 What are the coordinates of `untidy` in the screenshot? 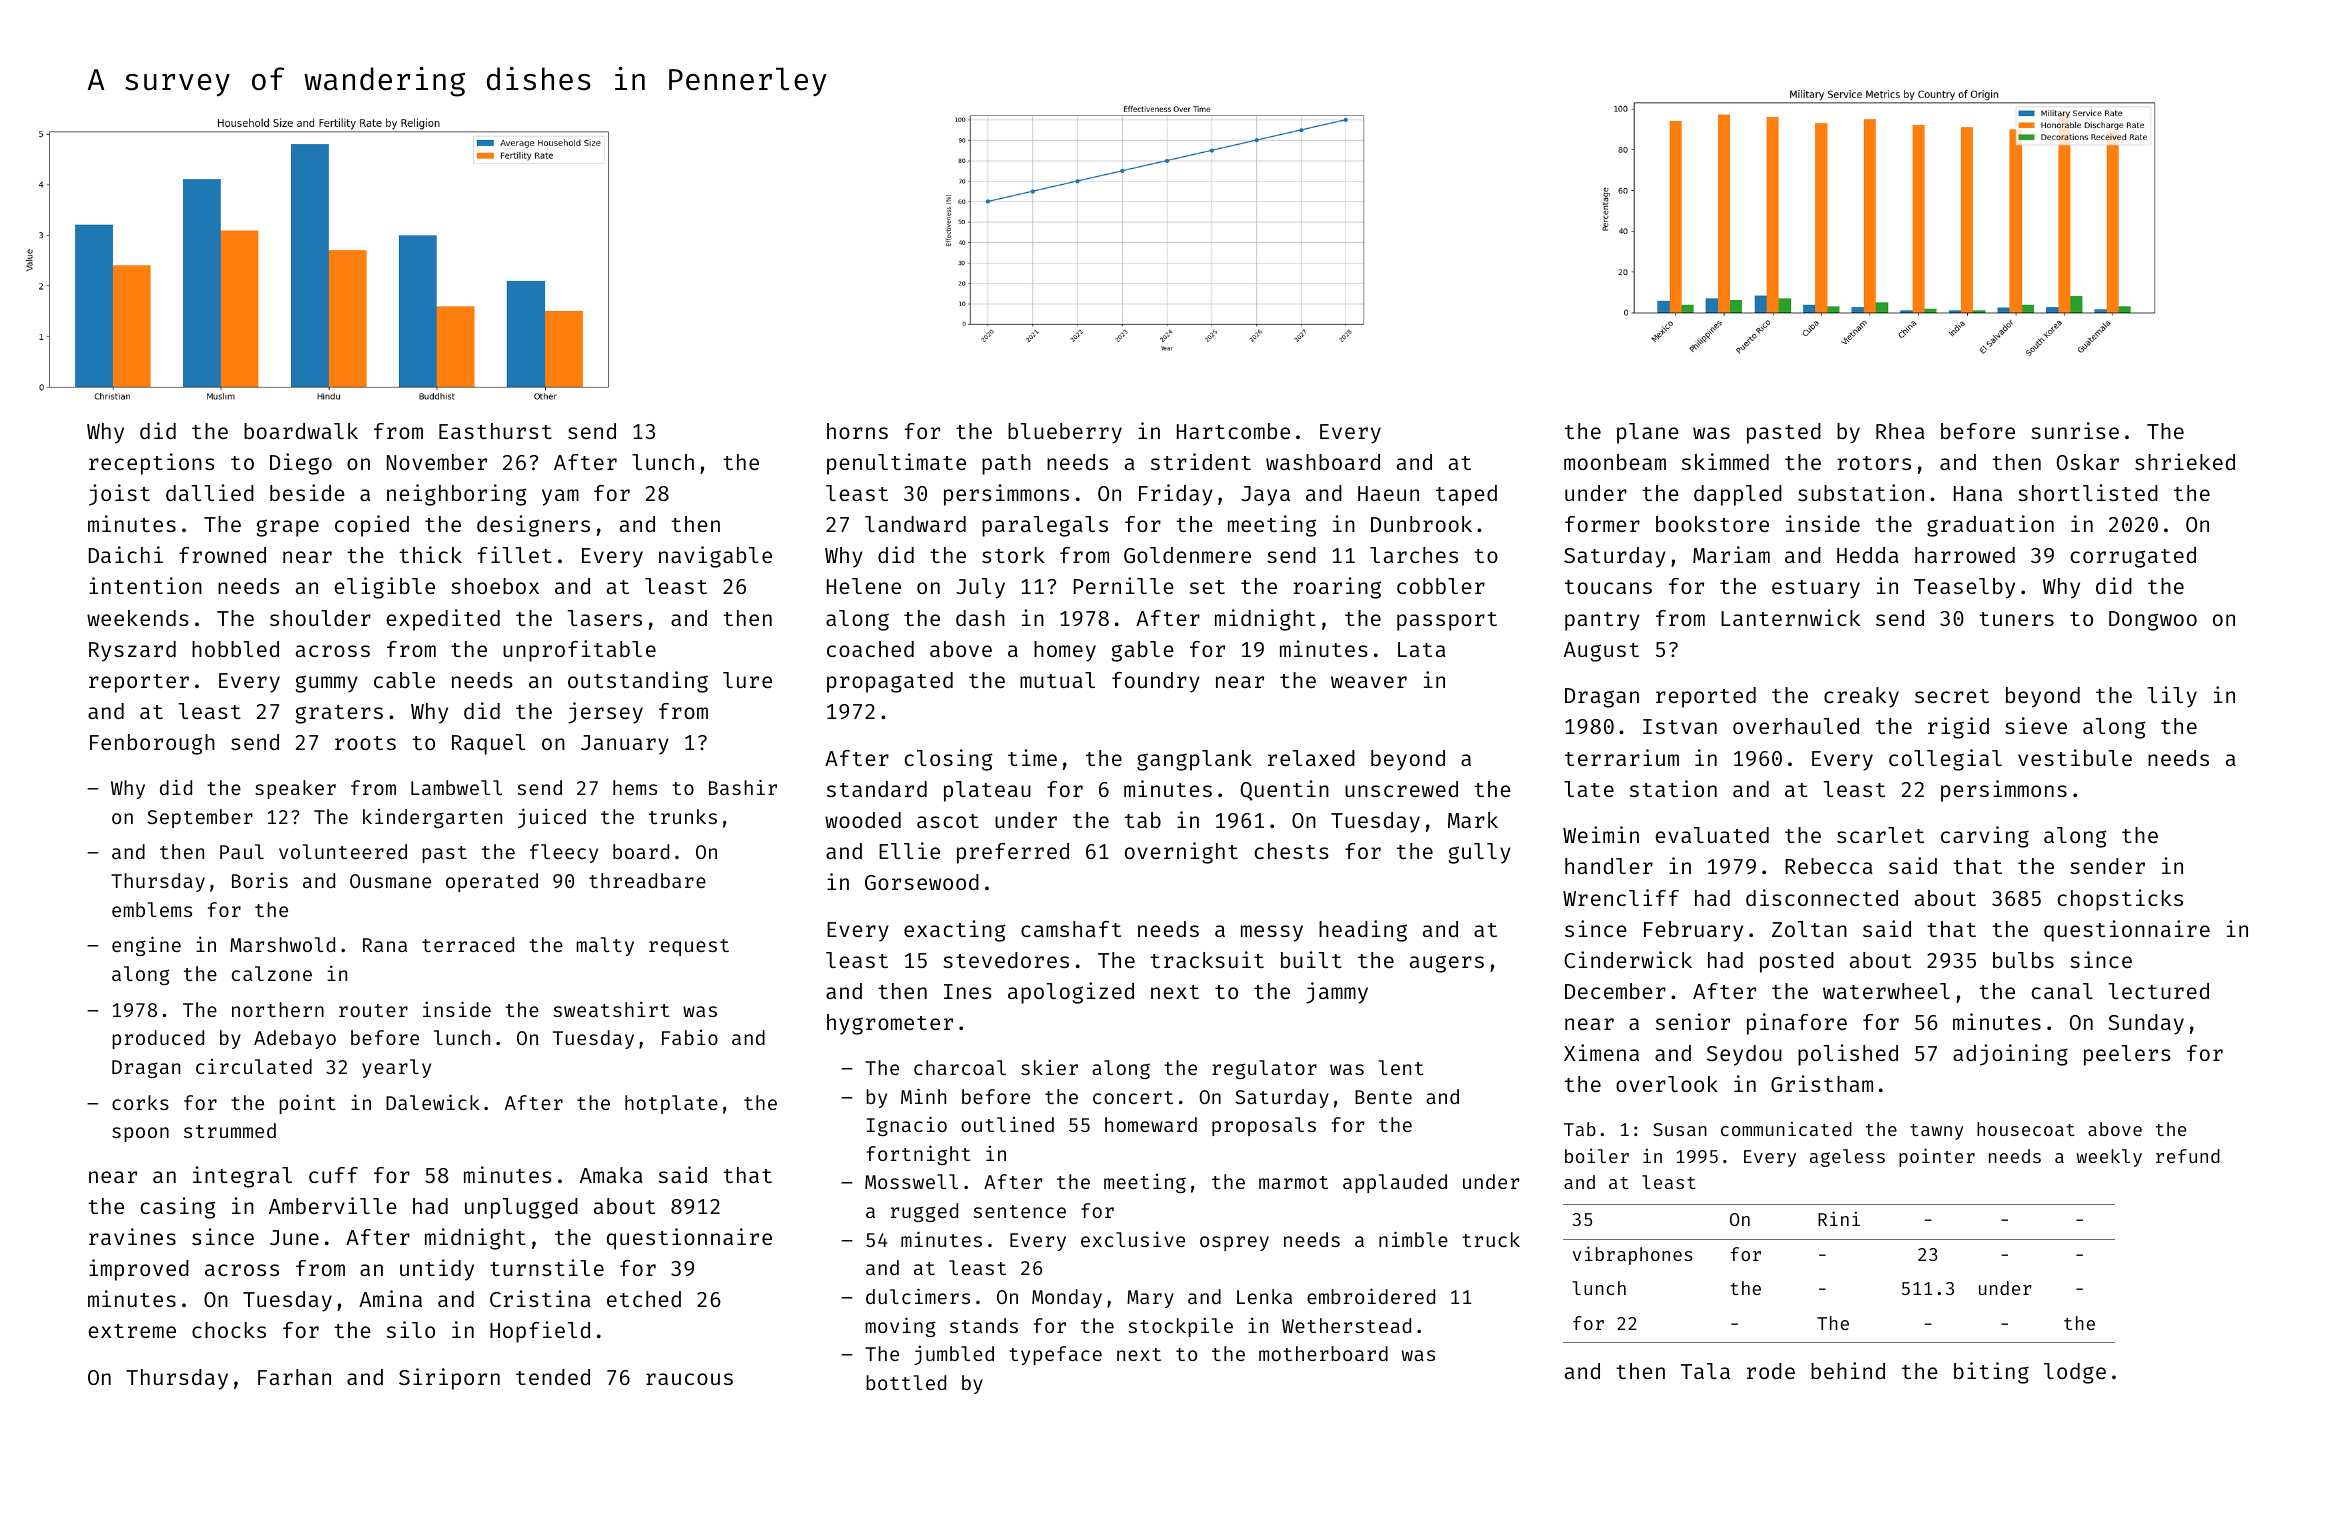 It's located at (437, 1270).
